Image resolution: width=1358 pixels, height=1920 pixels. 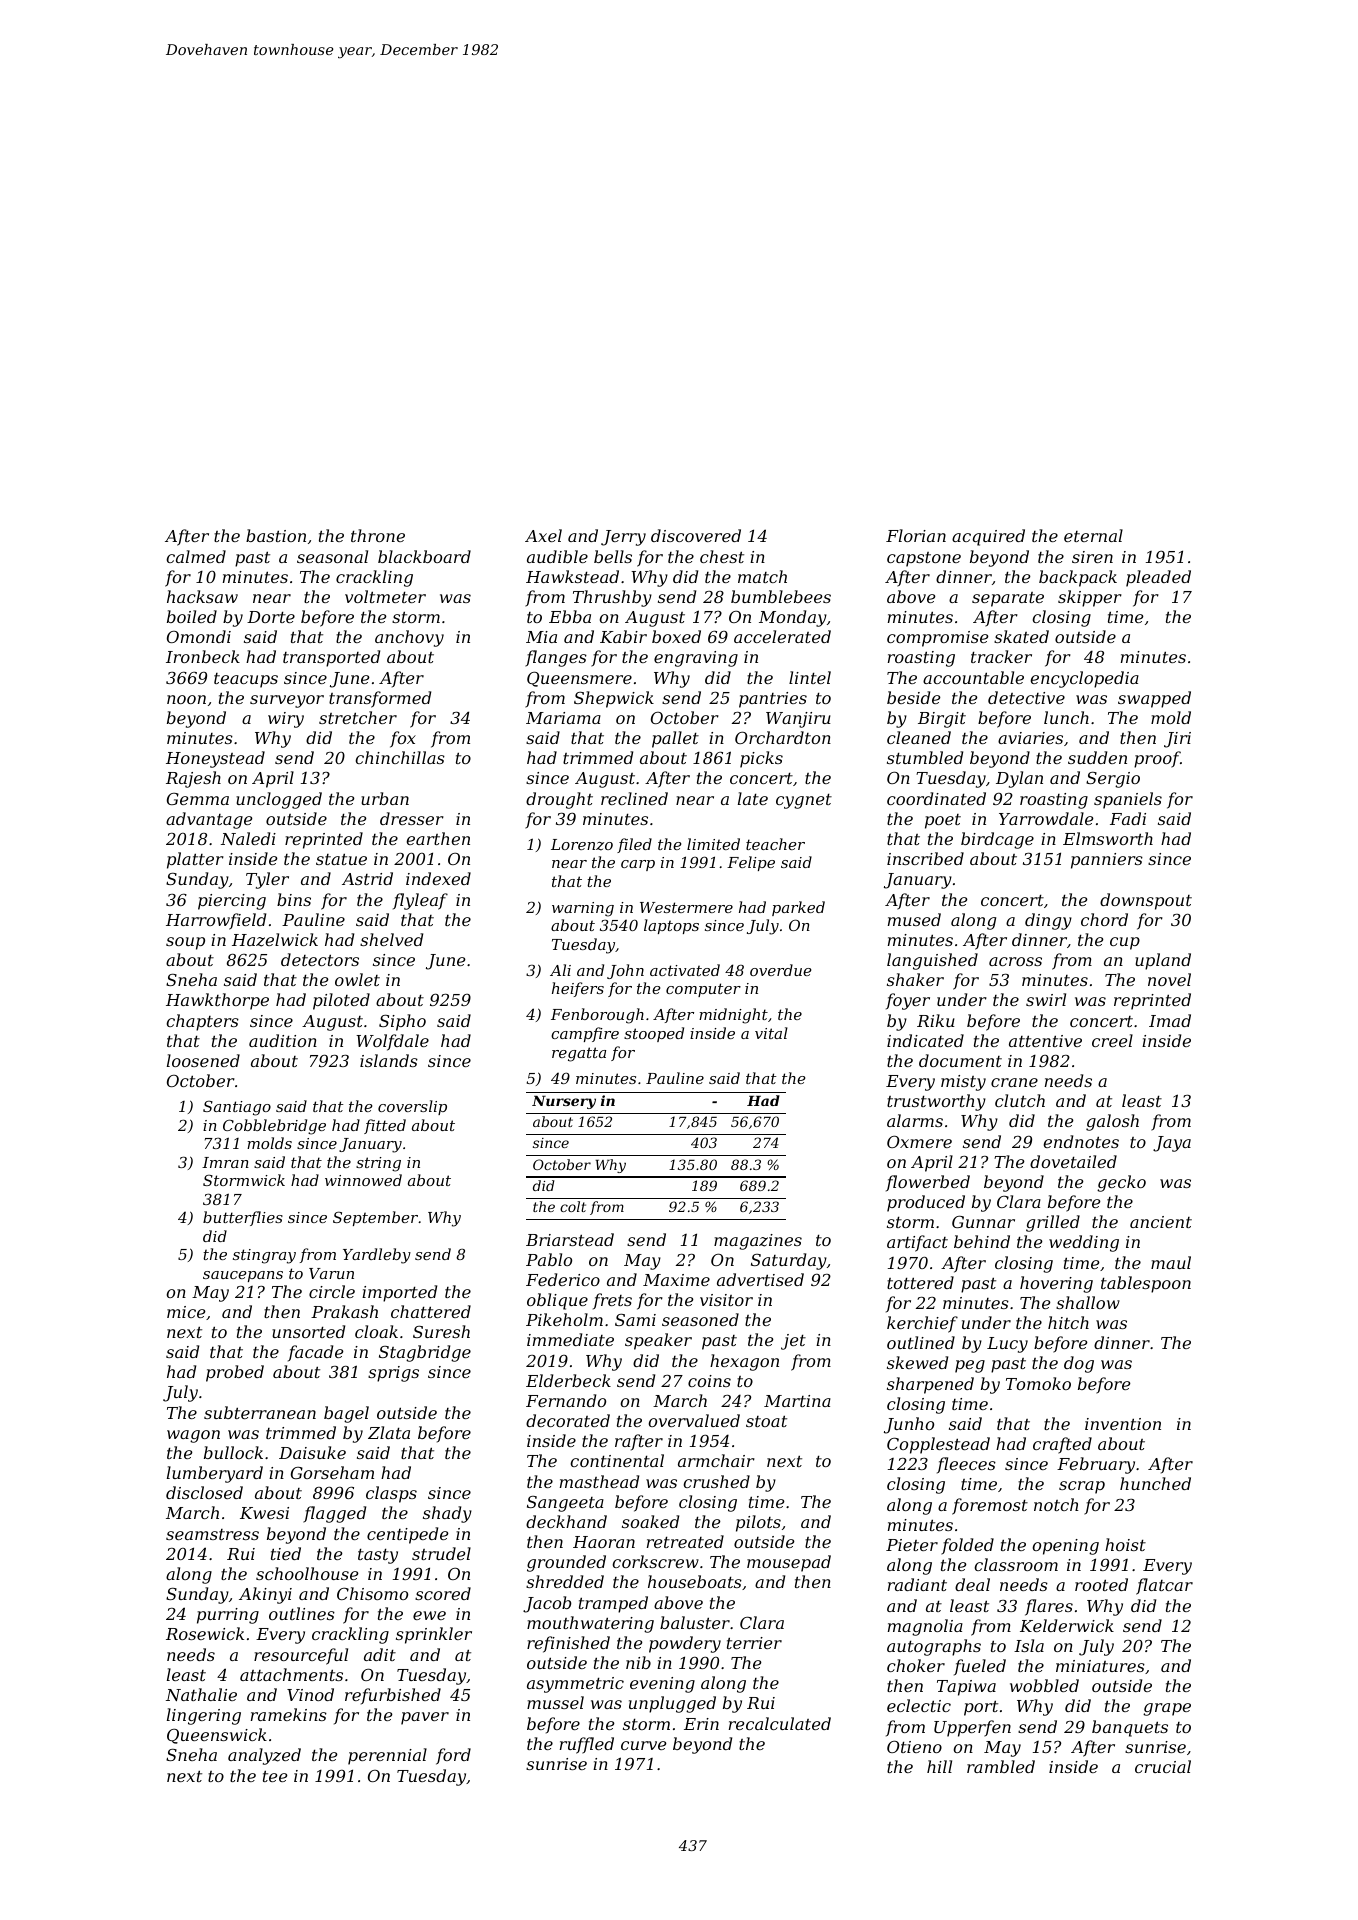 What do you see at coordinates (921, 1342) in the screenshot?
I see `outlined` at bounding box center [921, 1342].
